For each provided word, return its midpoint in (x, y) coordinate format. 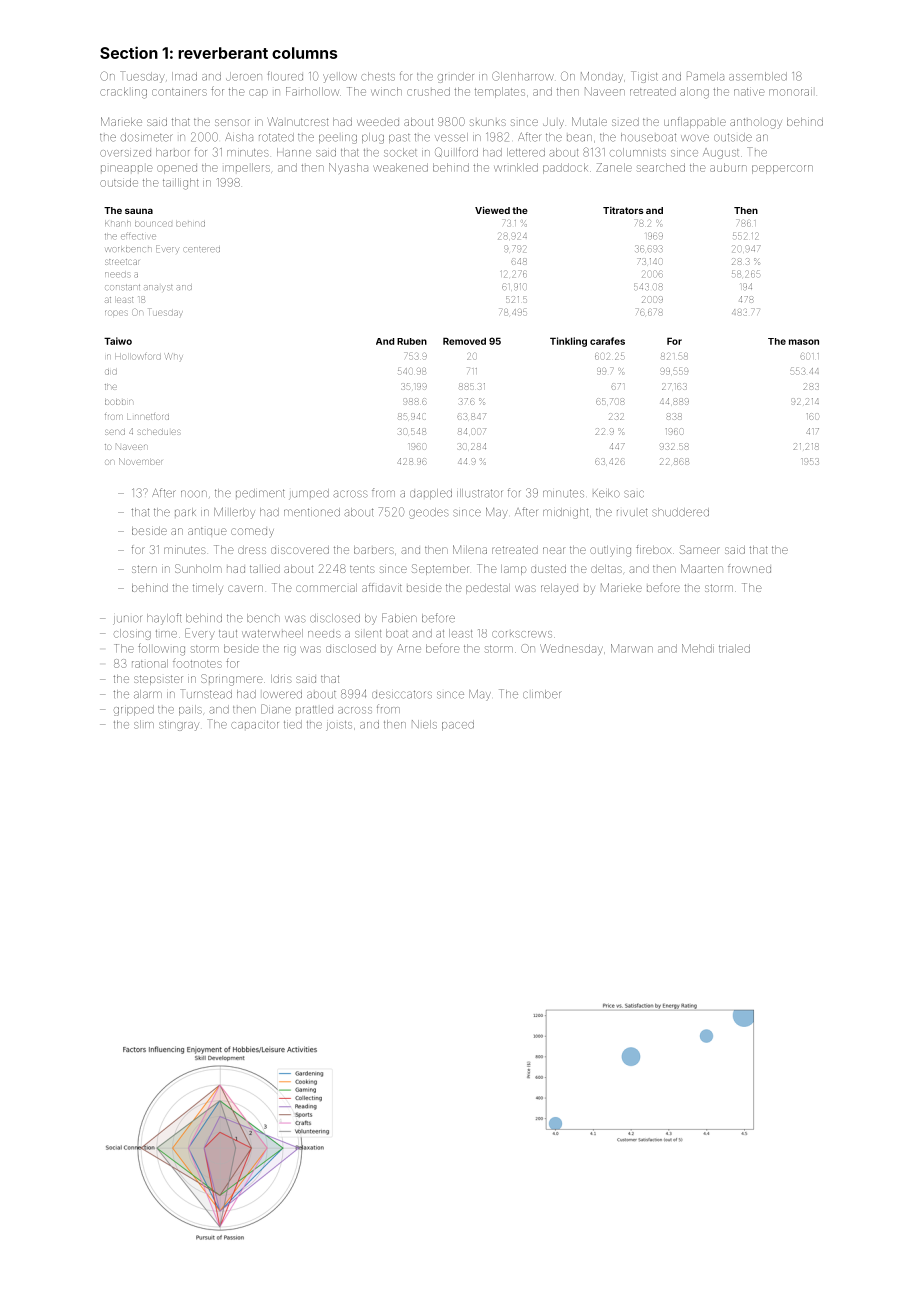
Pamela (705, 76)
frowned (749, 568)
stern (144, 569)
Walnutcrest (298, 121)
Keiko (606, 493)
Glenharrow (523, 76)
